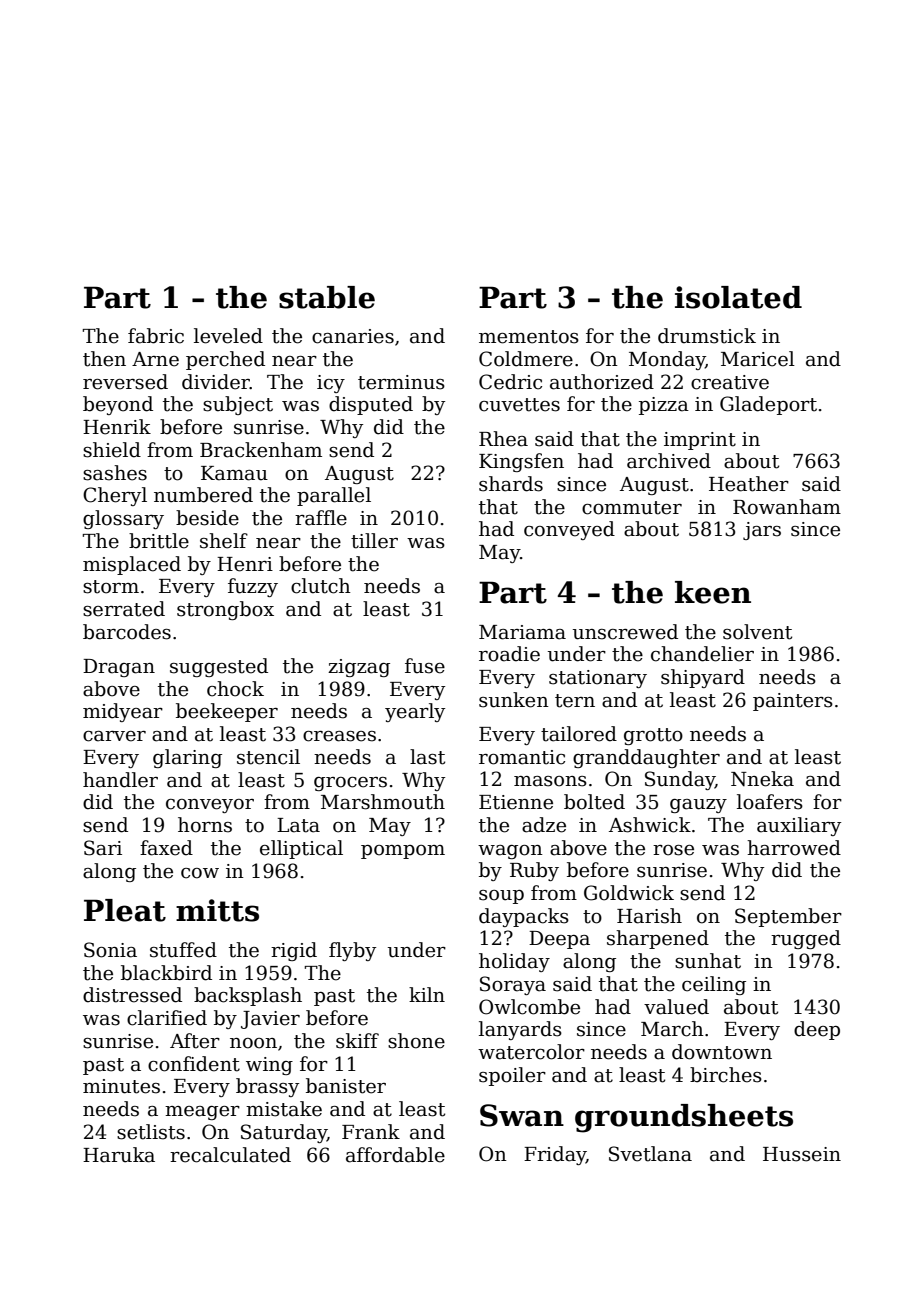 The width and height of the page is (924, 1311). I want to click on isolated, so click(738, 297).
